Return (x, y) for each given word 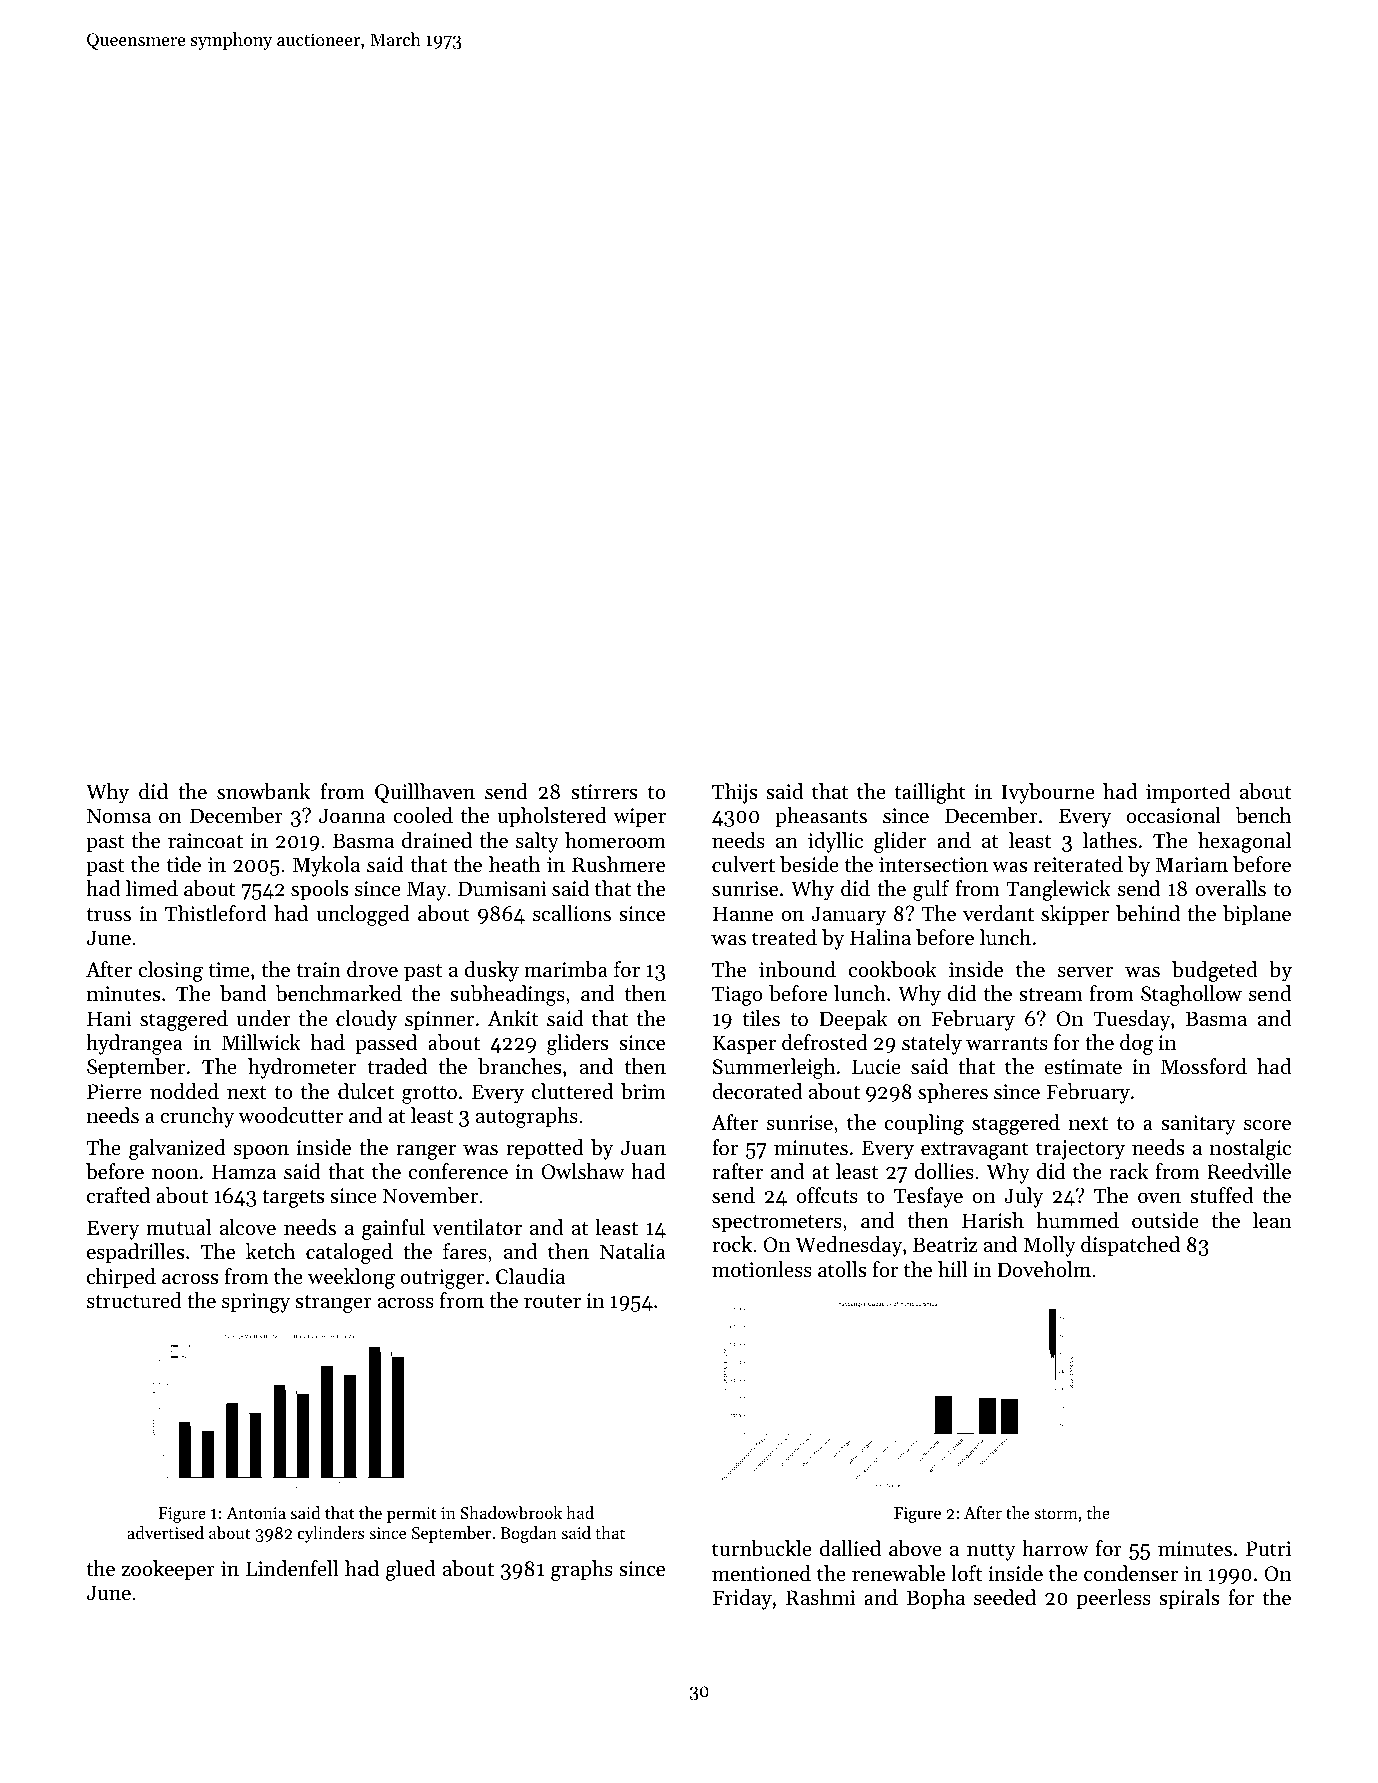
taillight (930, 793)
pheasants (821, 817)
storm (1056, 1513)
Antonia (256, 1513)
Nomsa (119, 816)
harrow (1055, 1548)
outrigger (442, 1279)
